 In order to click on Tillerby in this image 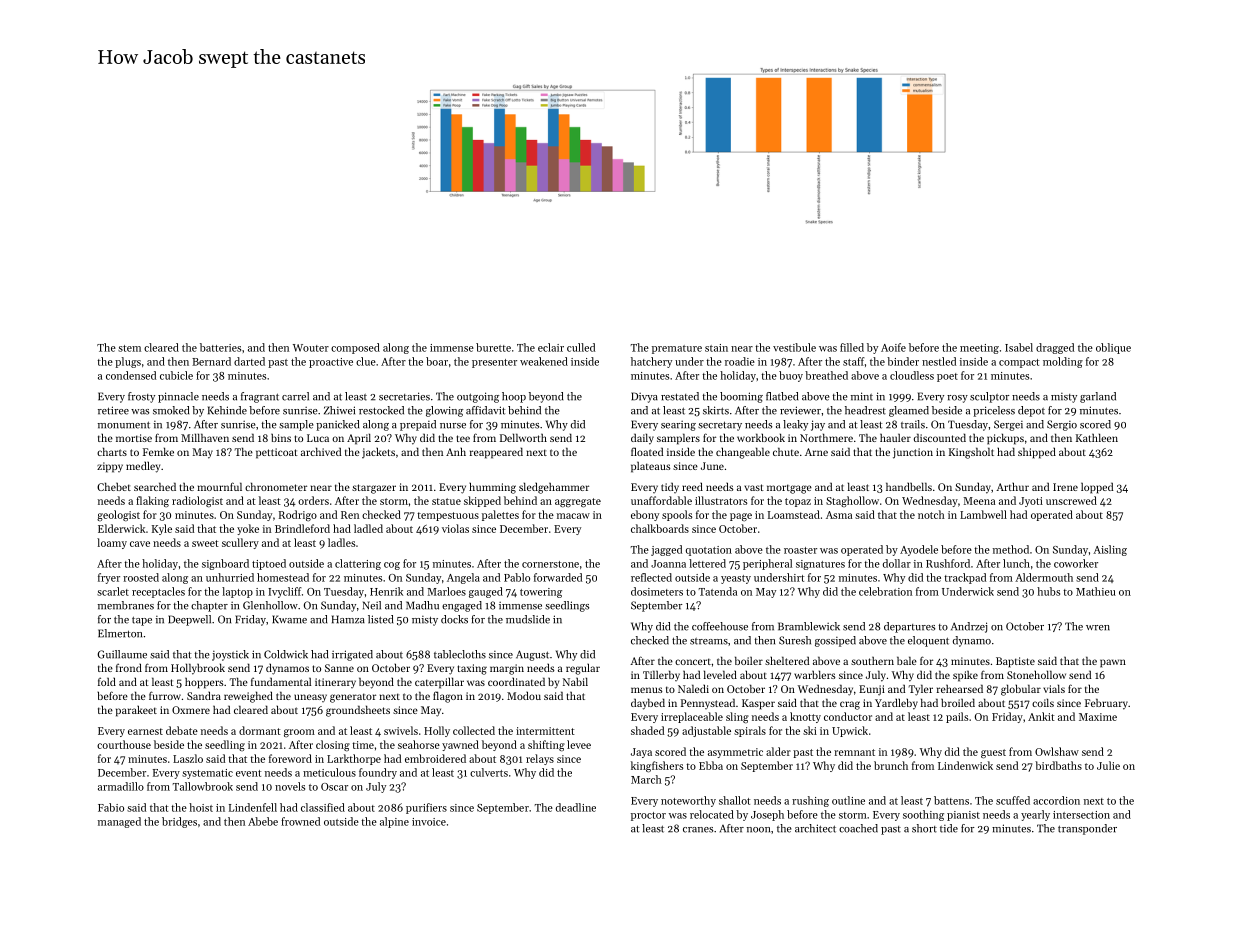, I will do `click(661, 675)`.
